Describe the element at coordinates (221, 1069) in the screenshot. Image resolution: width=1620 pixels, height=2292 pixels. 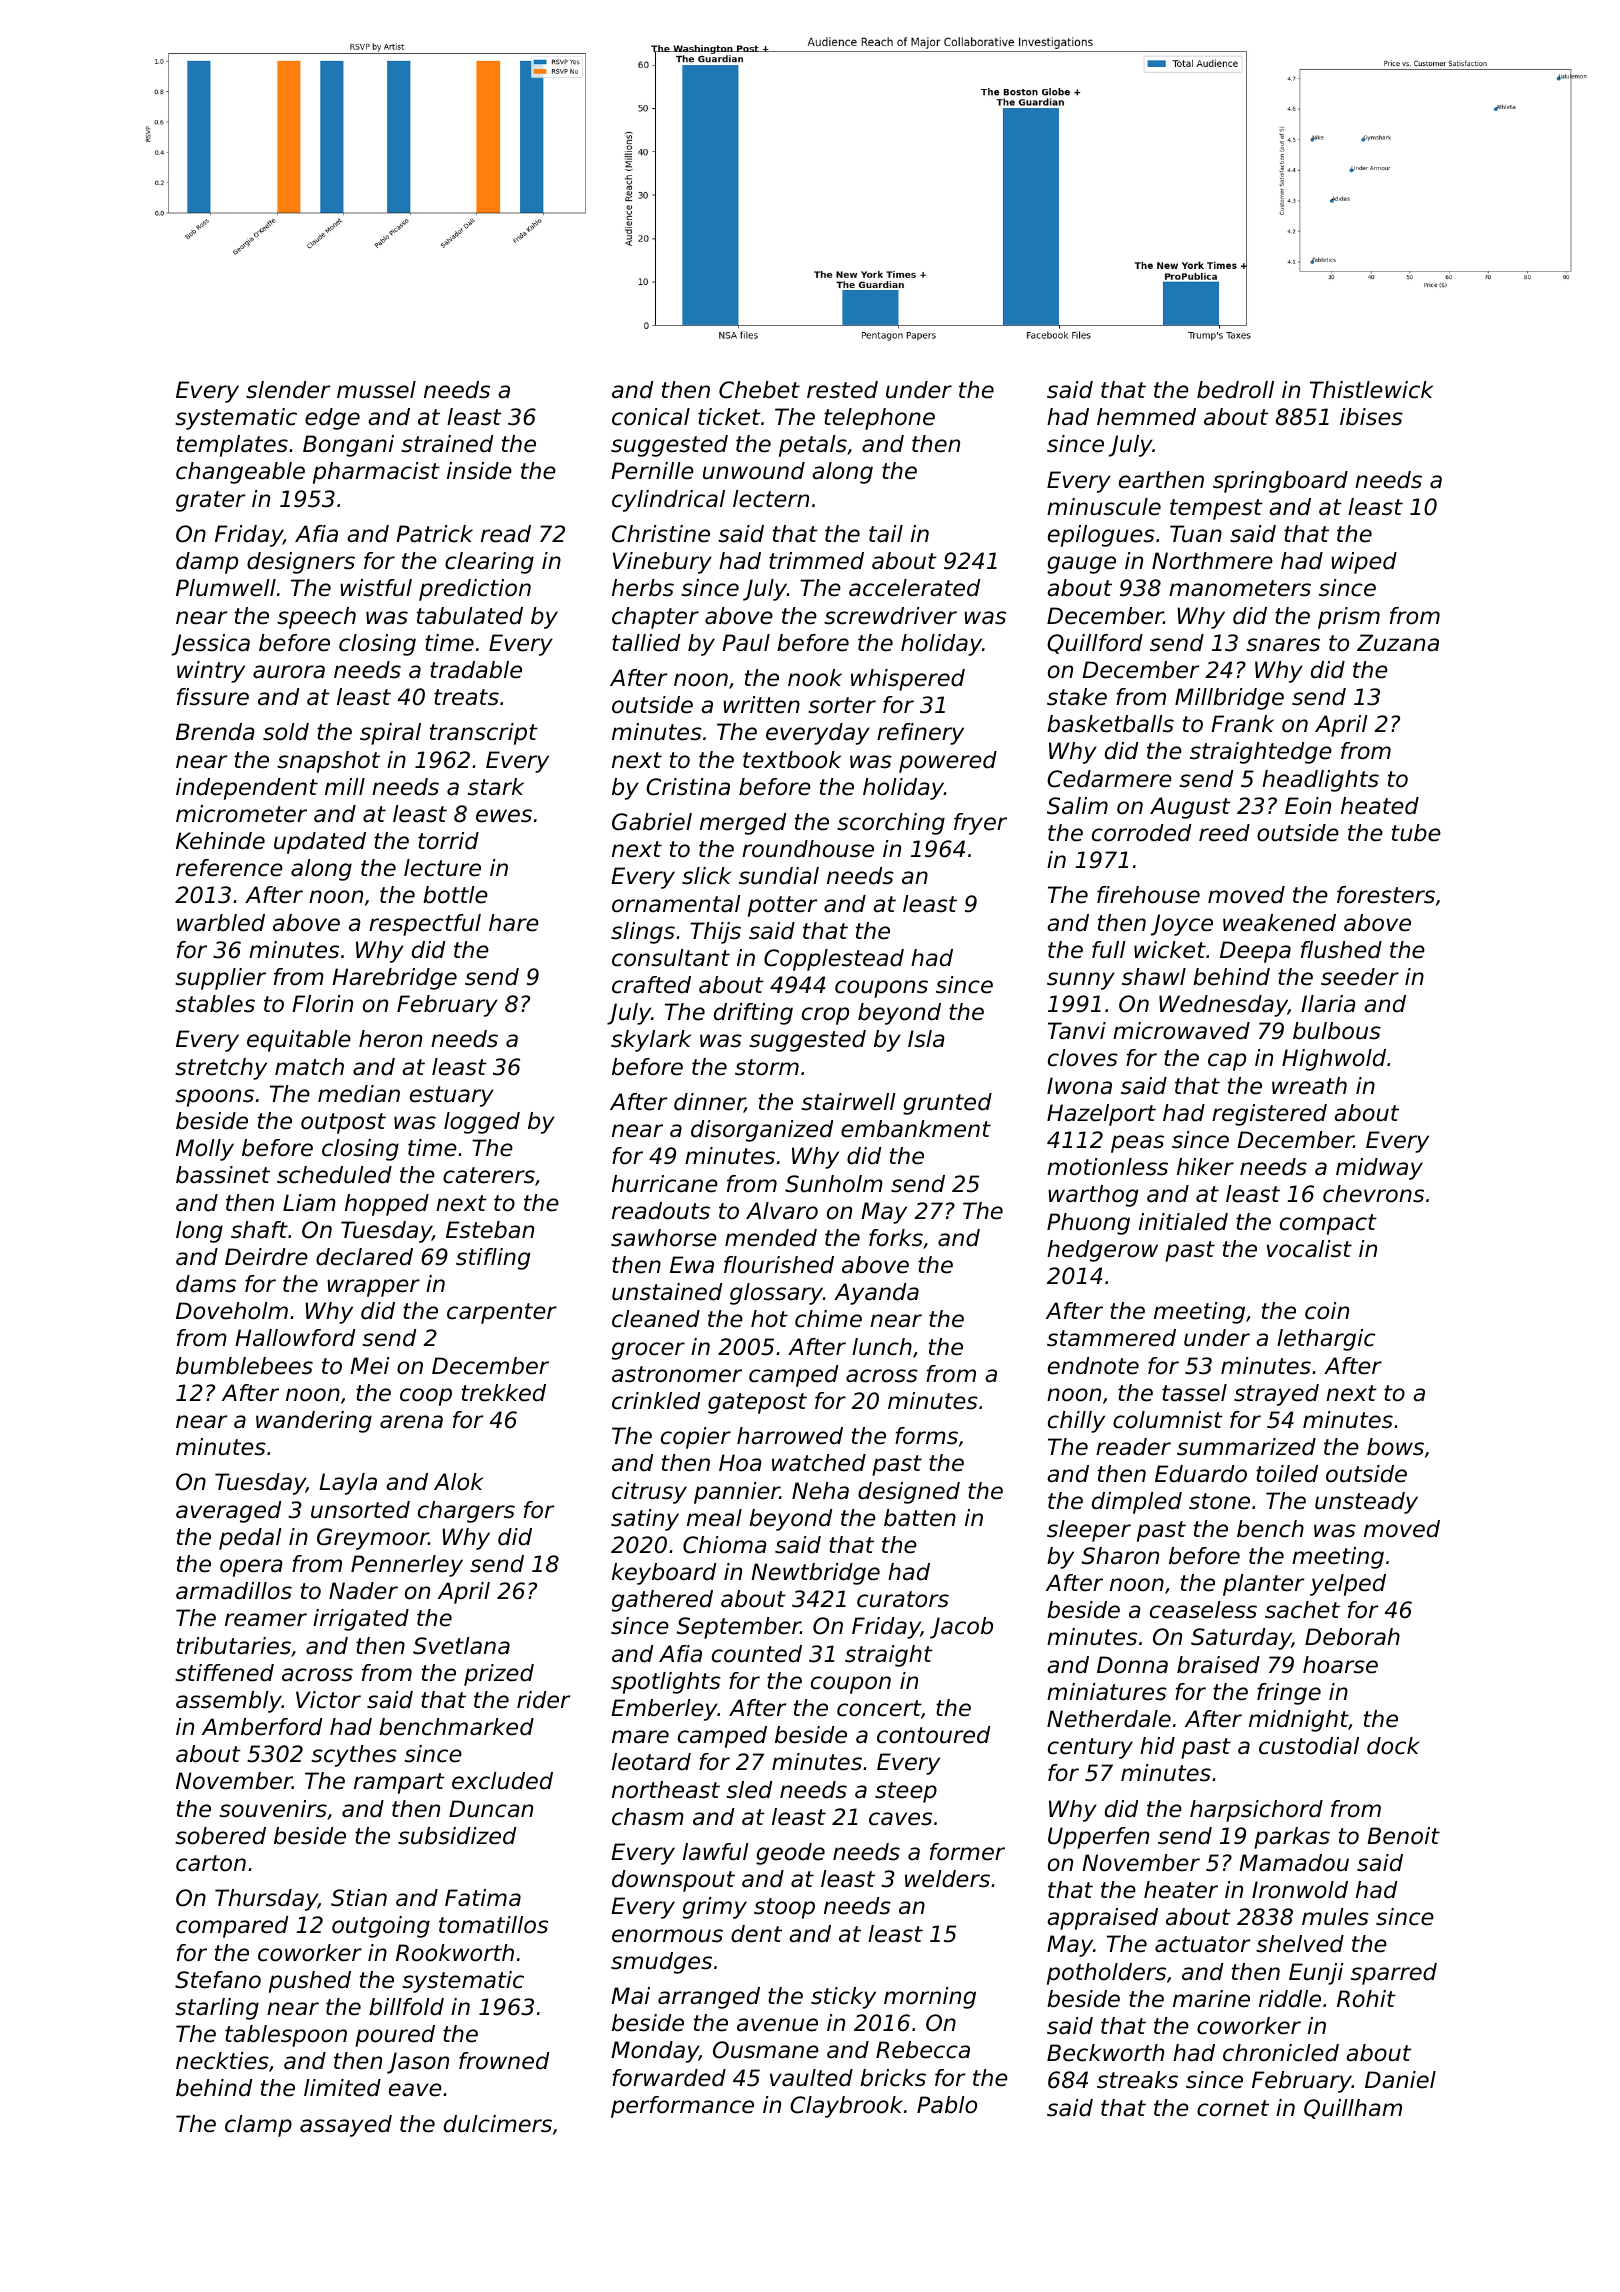
I see `stretchy` at that location.
